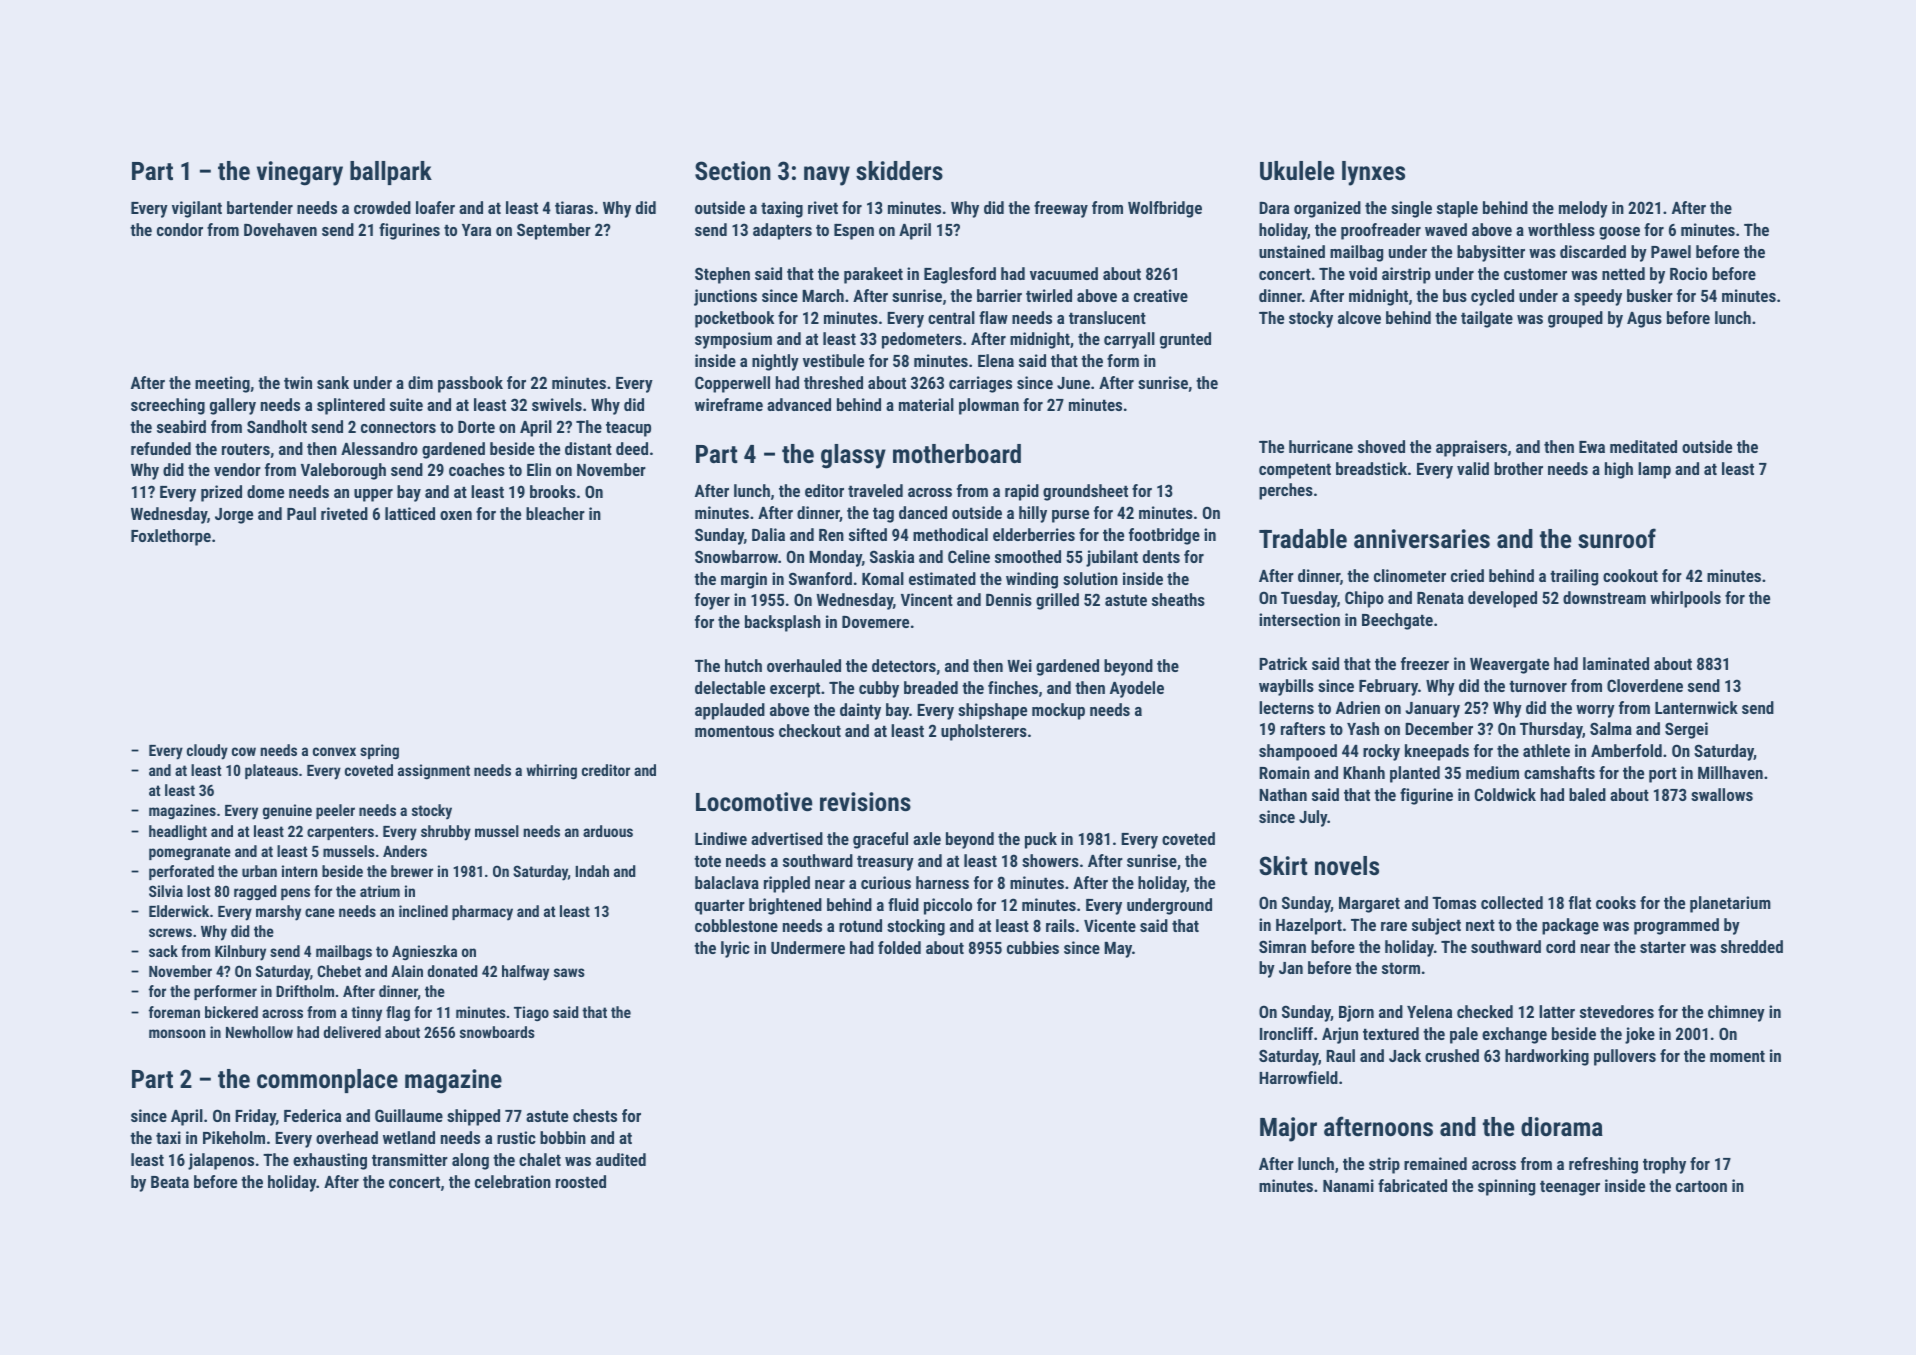 This screenshot has height=1355, width=1916. Describe the element at coordinates (1686, 730) in the screenshot. I see `Sergei` at that location.
